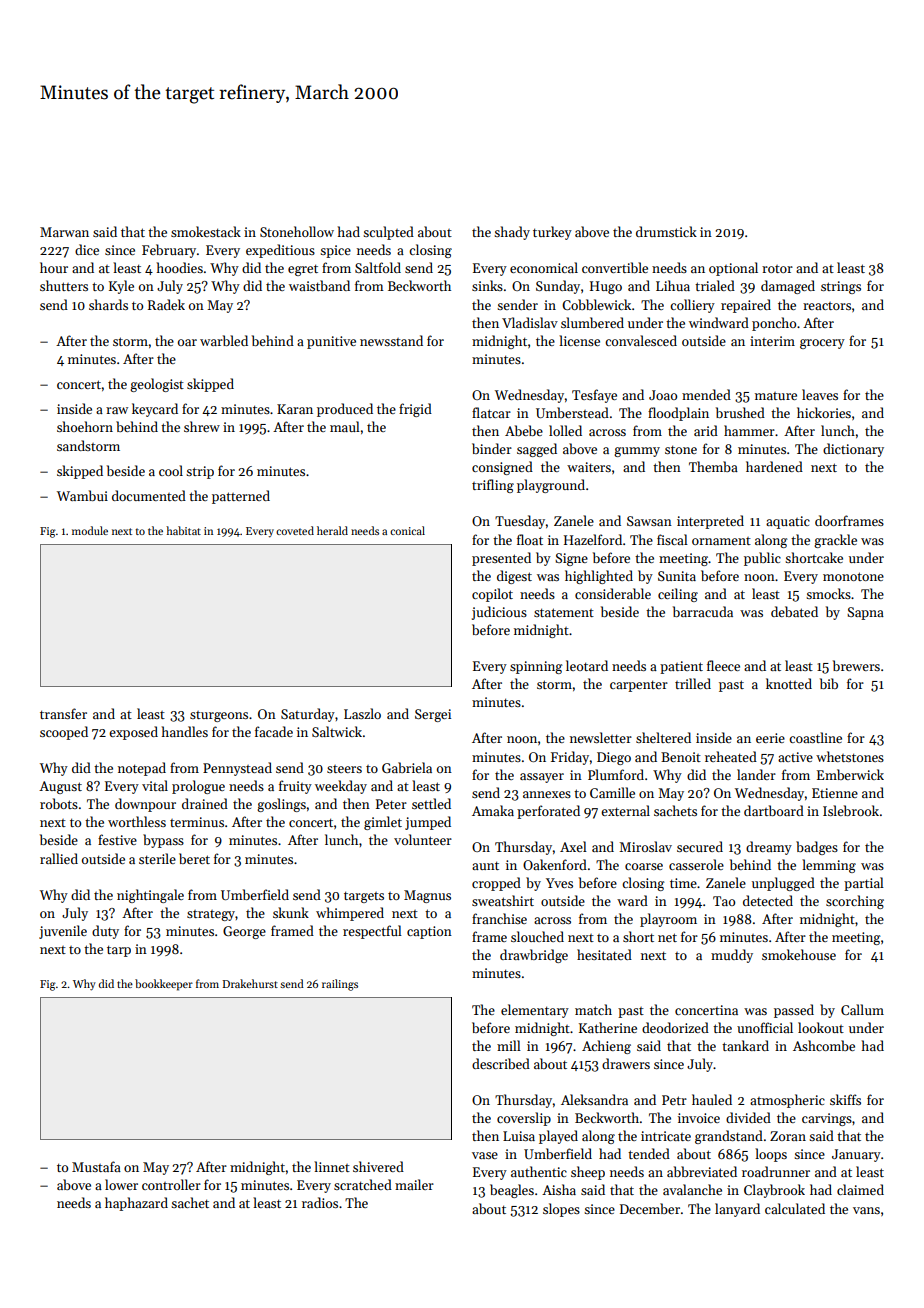 Image resolution: width=924 pixels, height=1308 pixels. What do you see at coordinates (789, 683) in the screenshot?
I see `knotted` at bounding box center [789, 683].
